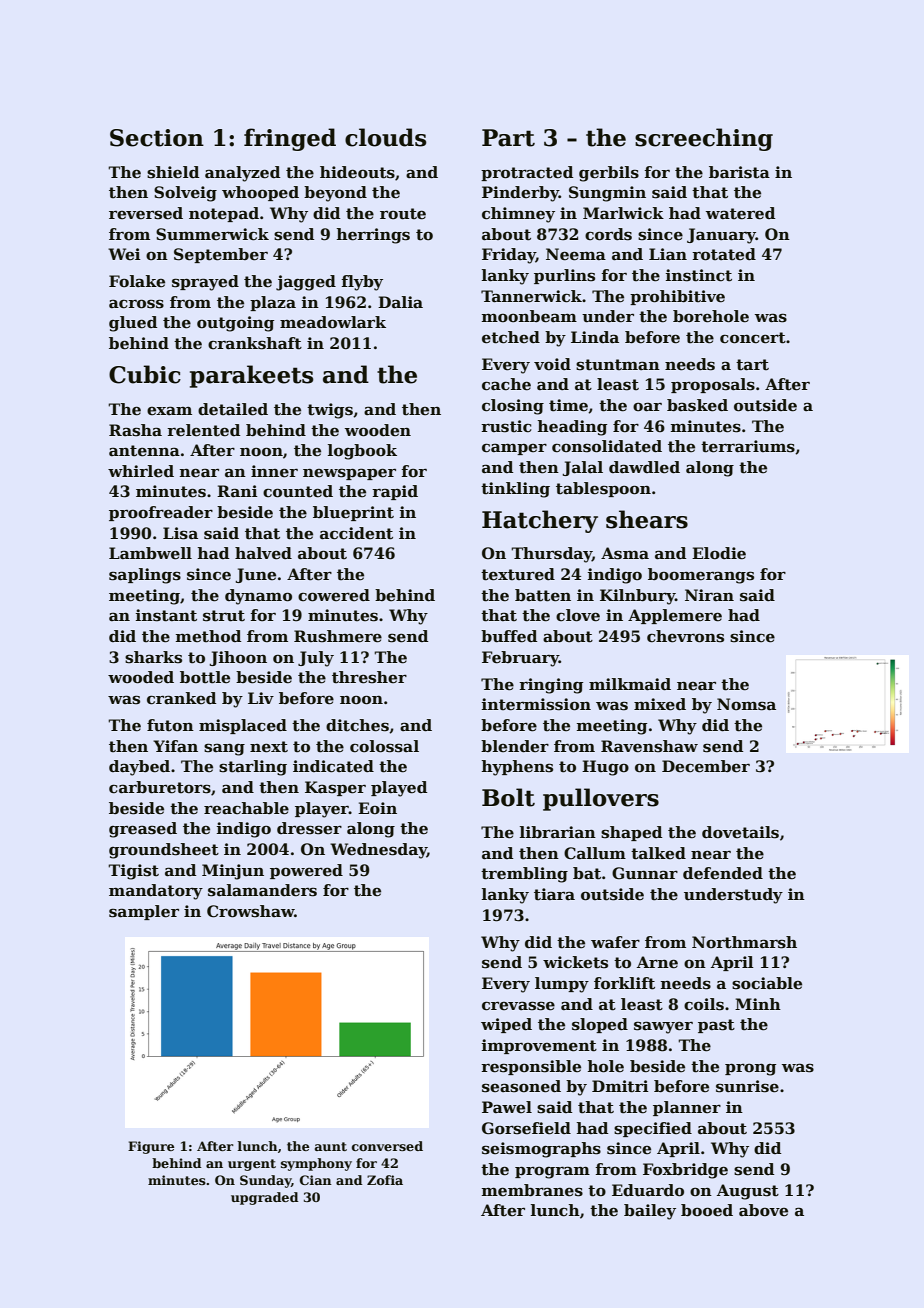 This screenshot has width=924, height=1308. What do you see at coordinates (133, 324) in the screenshot?
I see `glued` at bounding box center [133, 324].
